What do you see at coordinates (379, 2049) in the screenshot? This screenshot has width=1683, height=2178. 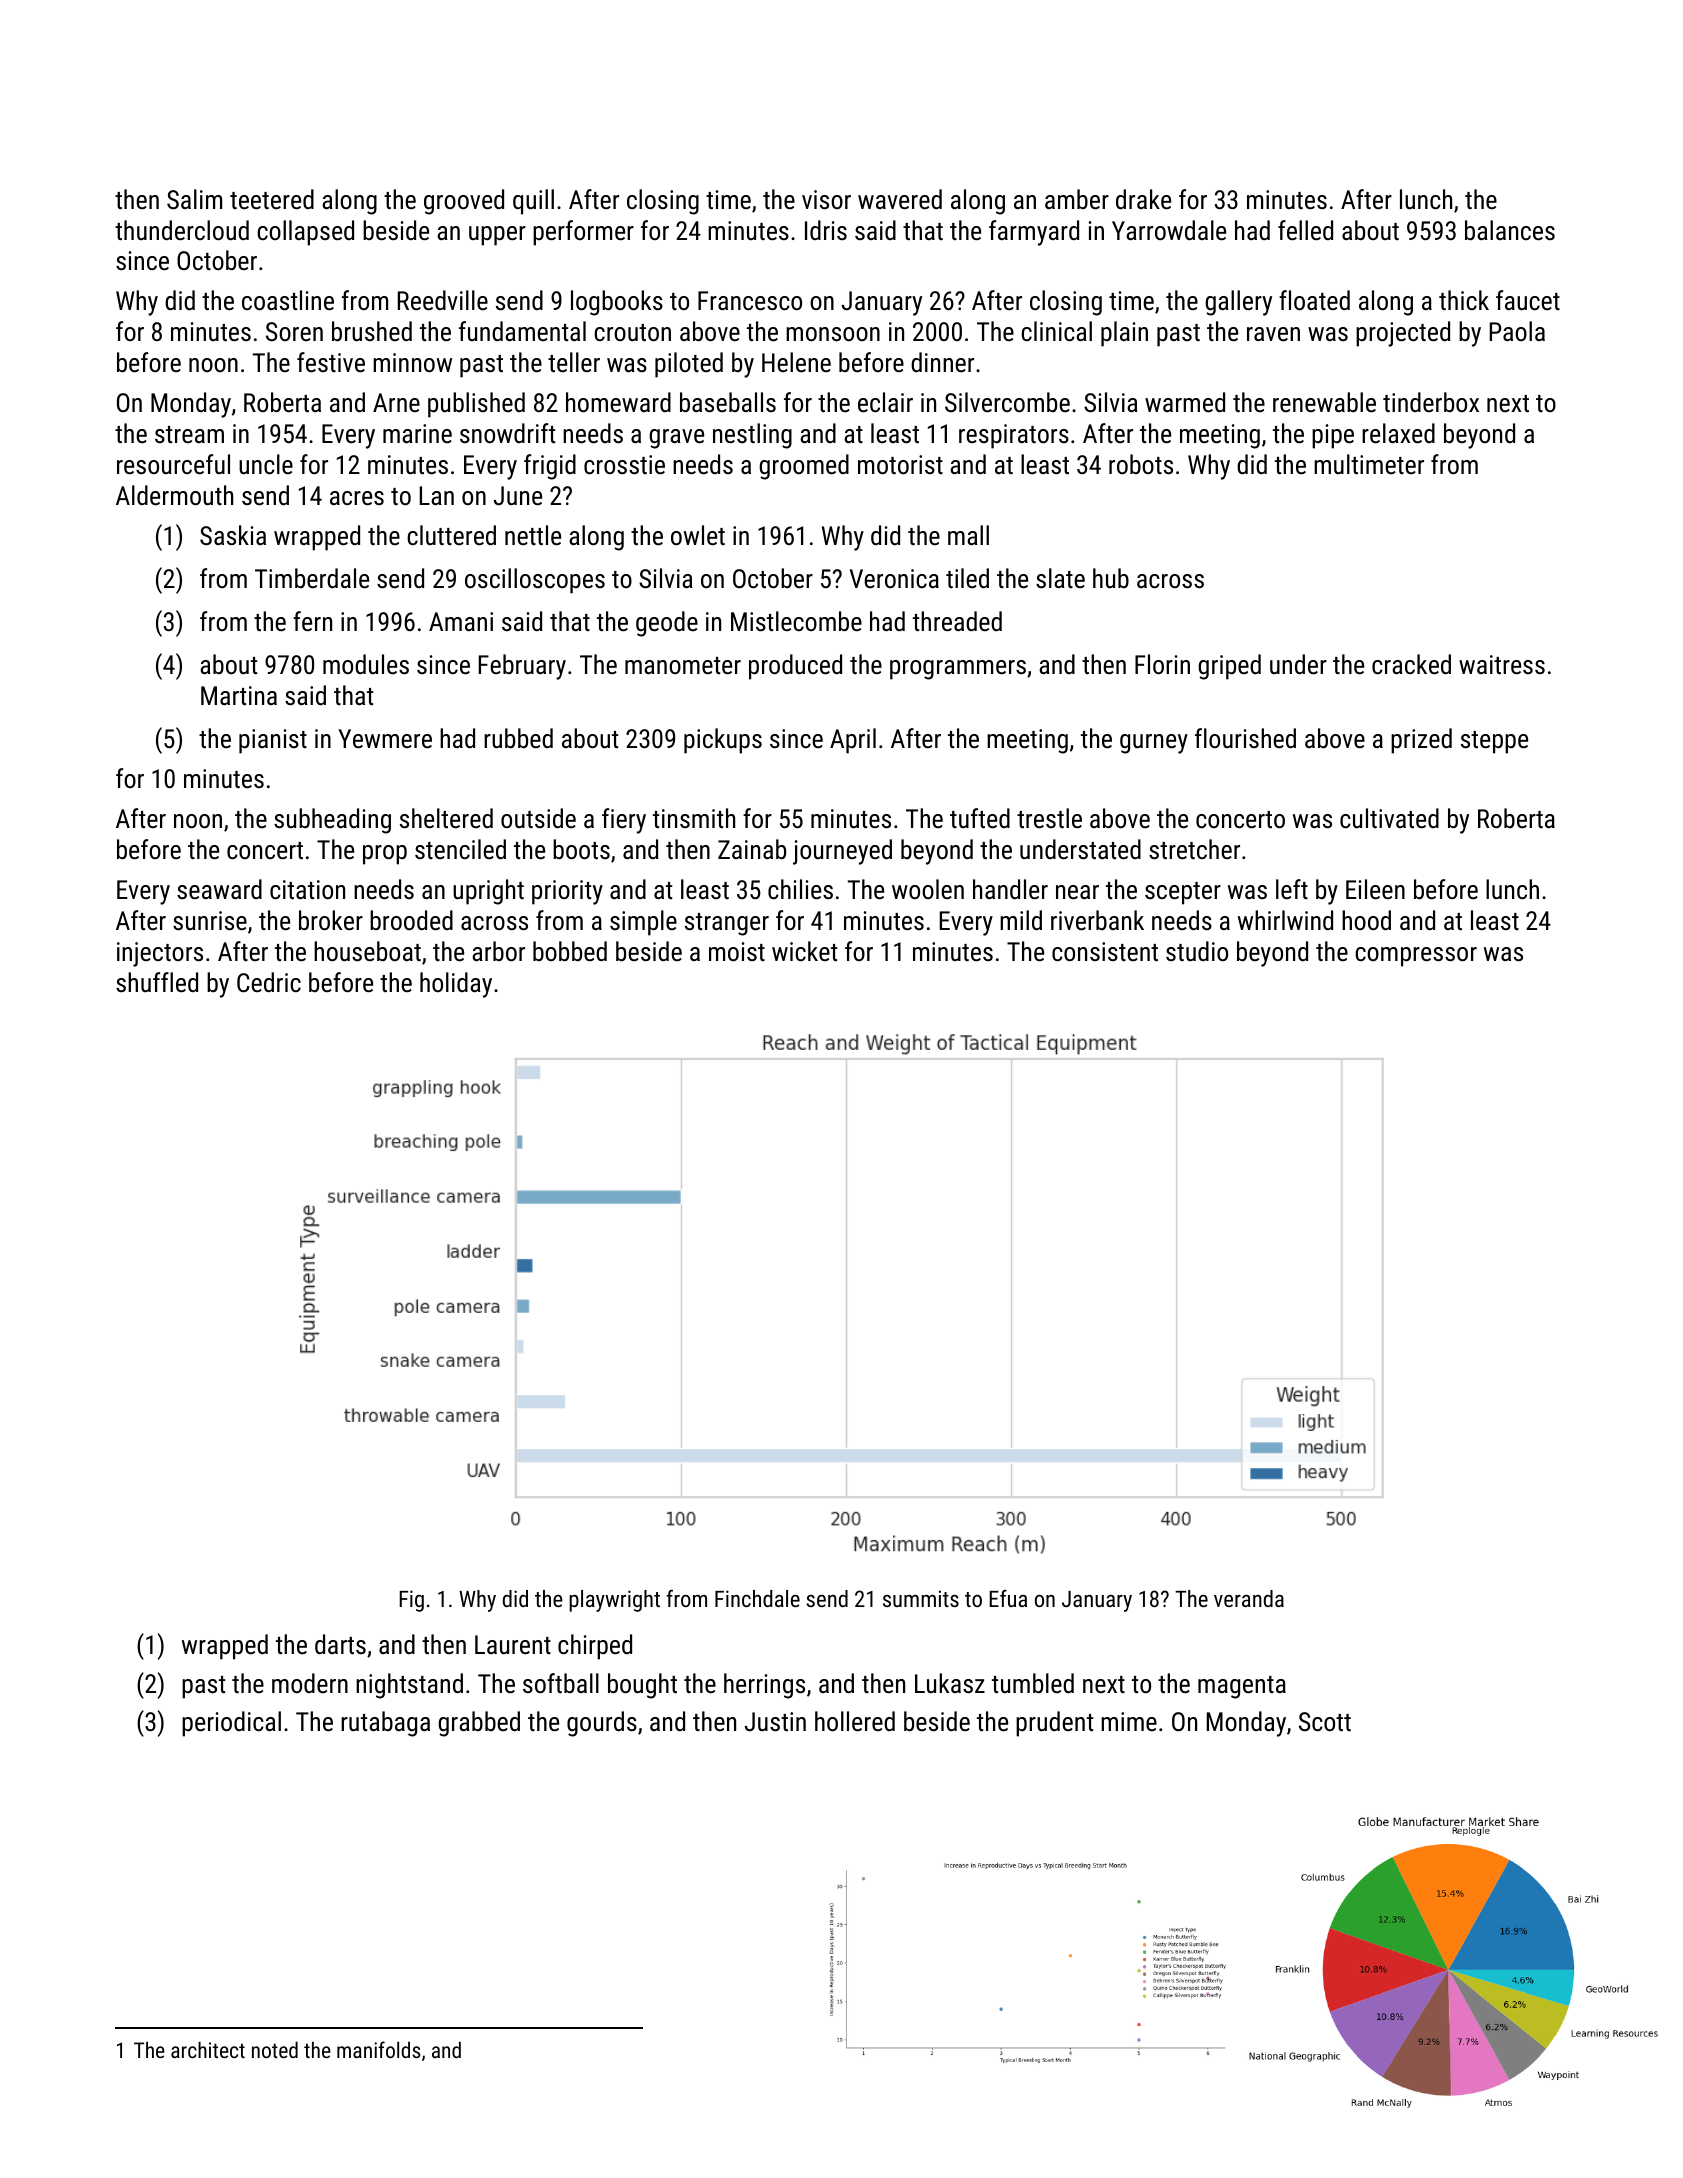 I see `manifolds` at bounding box center [379, 2049].
